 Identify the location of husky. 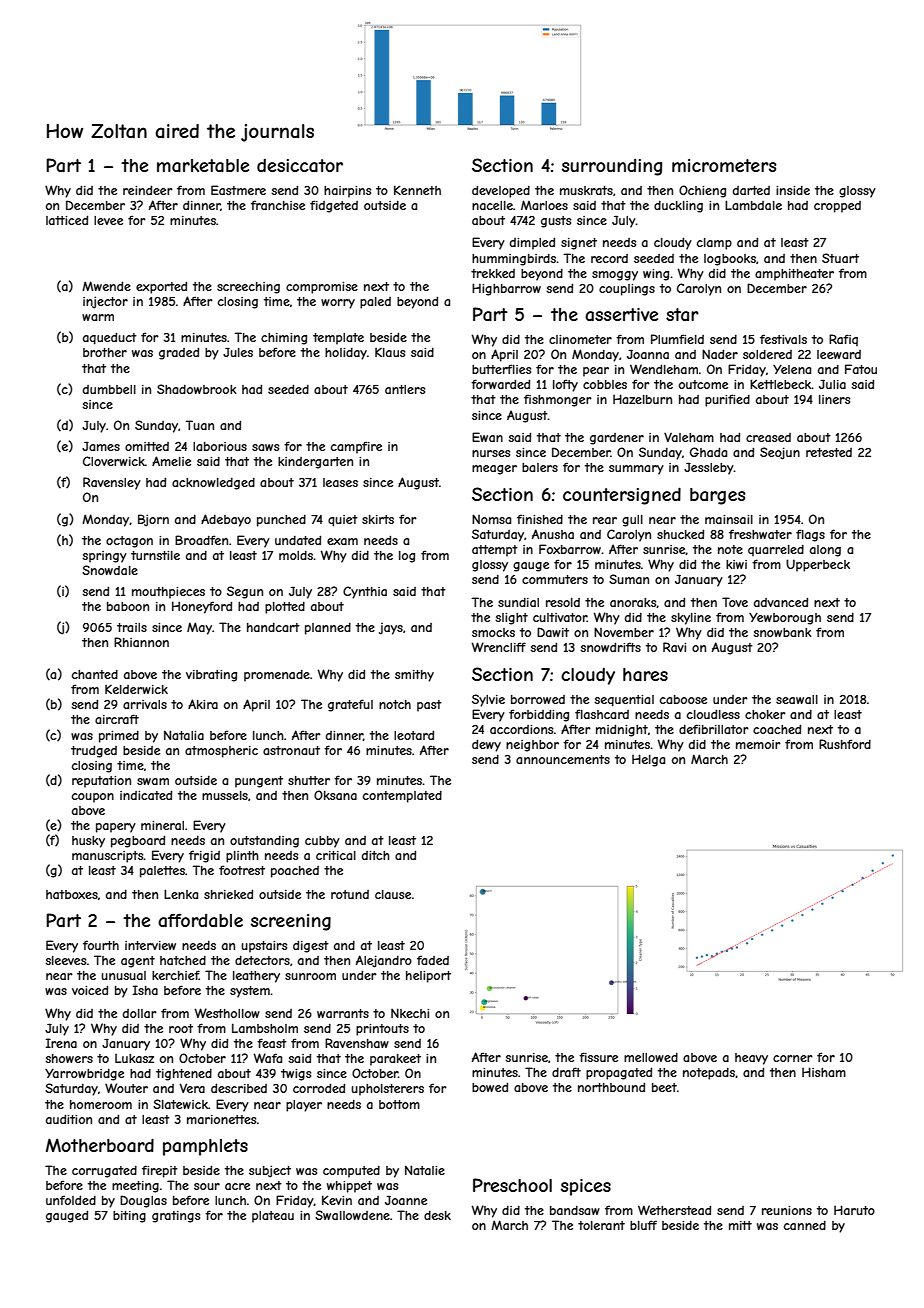
(88, 842).
